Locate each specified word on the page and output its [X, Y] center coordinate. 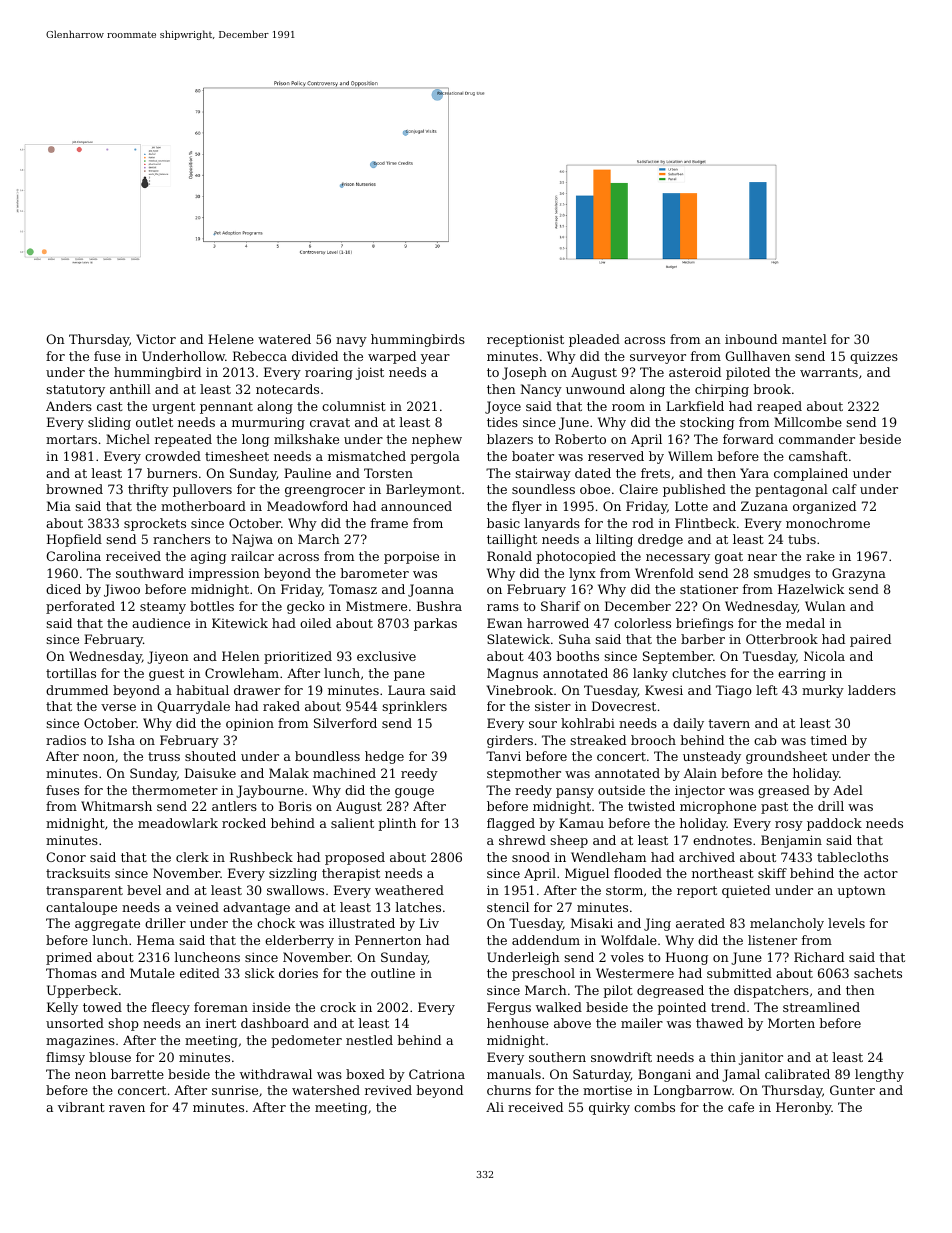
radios [66, 740]
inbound [751, 339]
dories [298, 973]
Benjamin [791, 841]
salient [352, 823]
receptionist [525, 340]
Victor [156, 339]
